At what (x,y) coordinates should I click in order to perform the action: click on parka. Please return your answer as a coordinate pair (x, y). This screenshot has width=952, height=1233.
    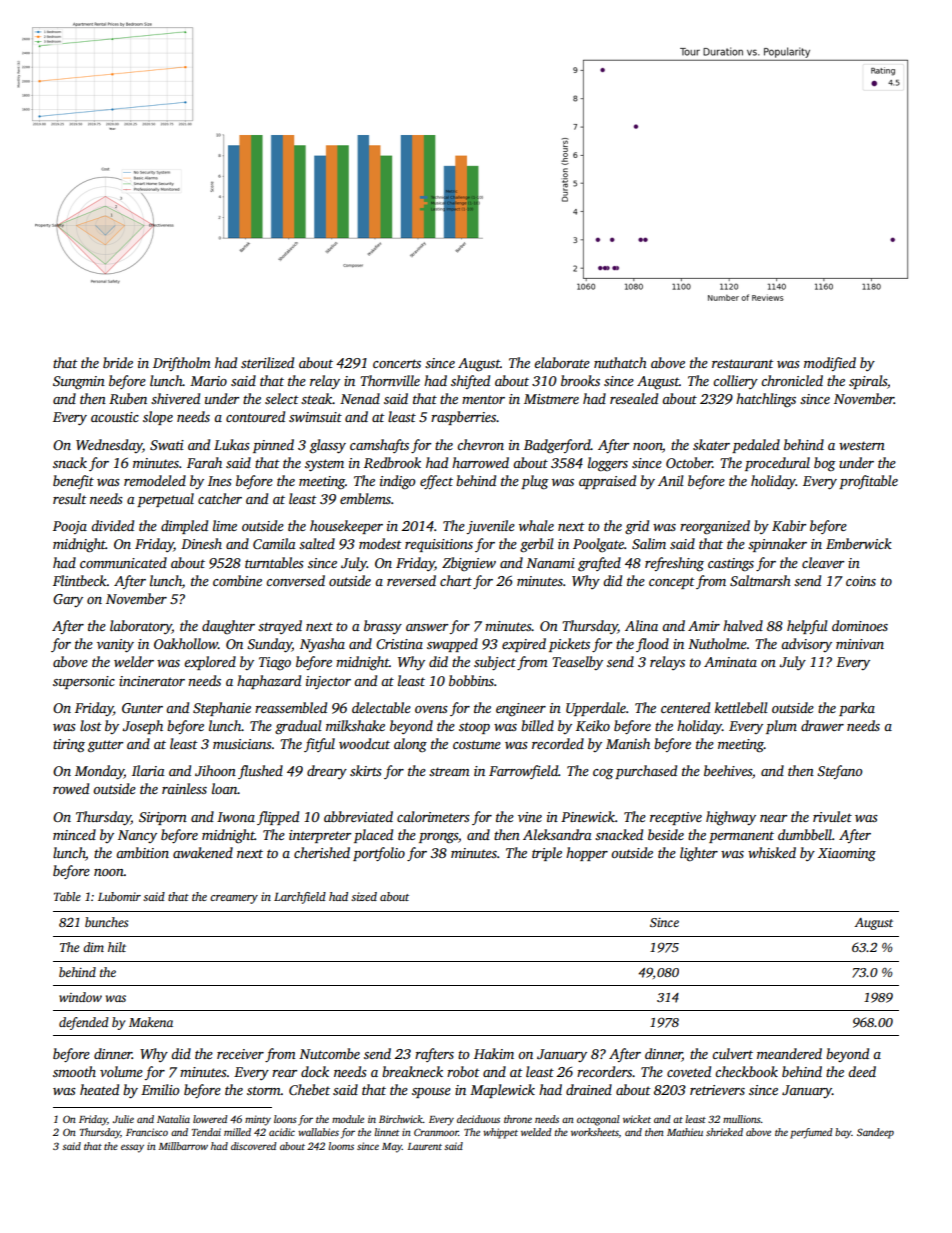
    Looking at the image, I should click on (857, 709).
